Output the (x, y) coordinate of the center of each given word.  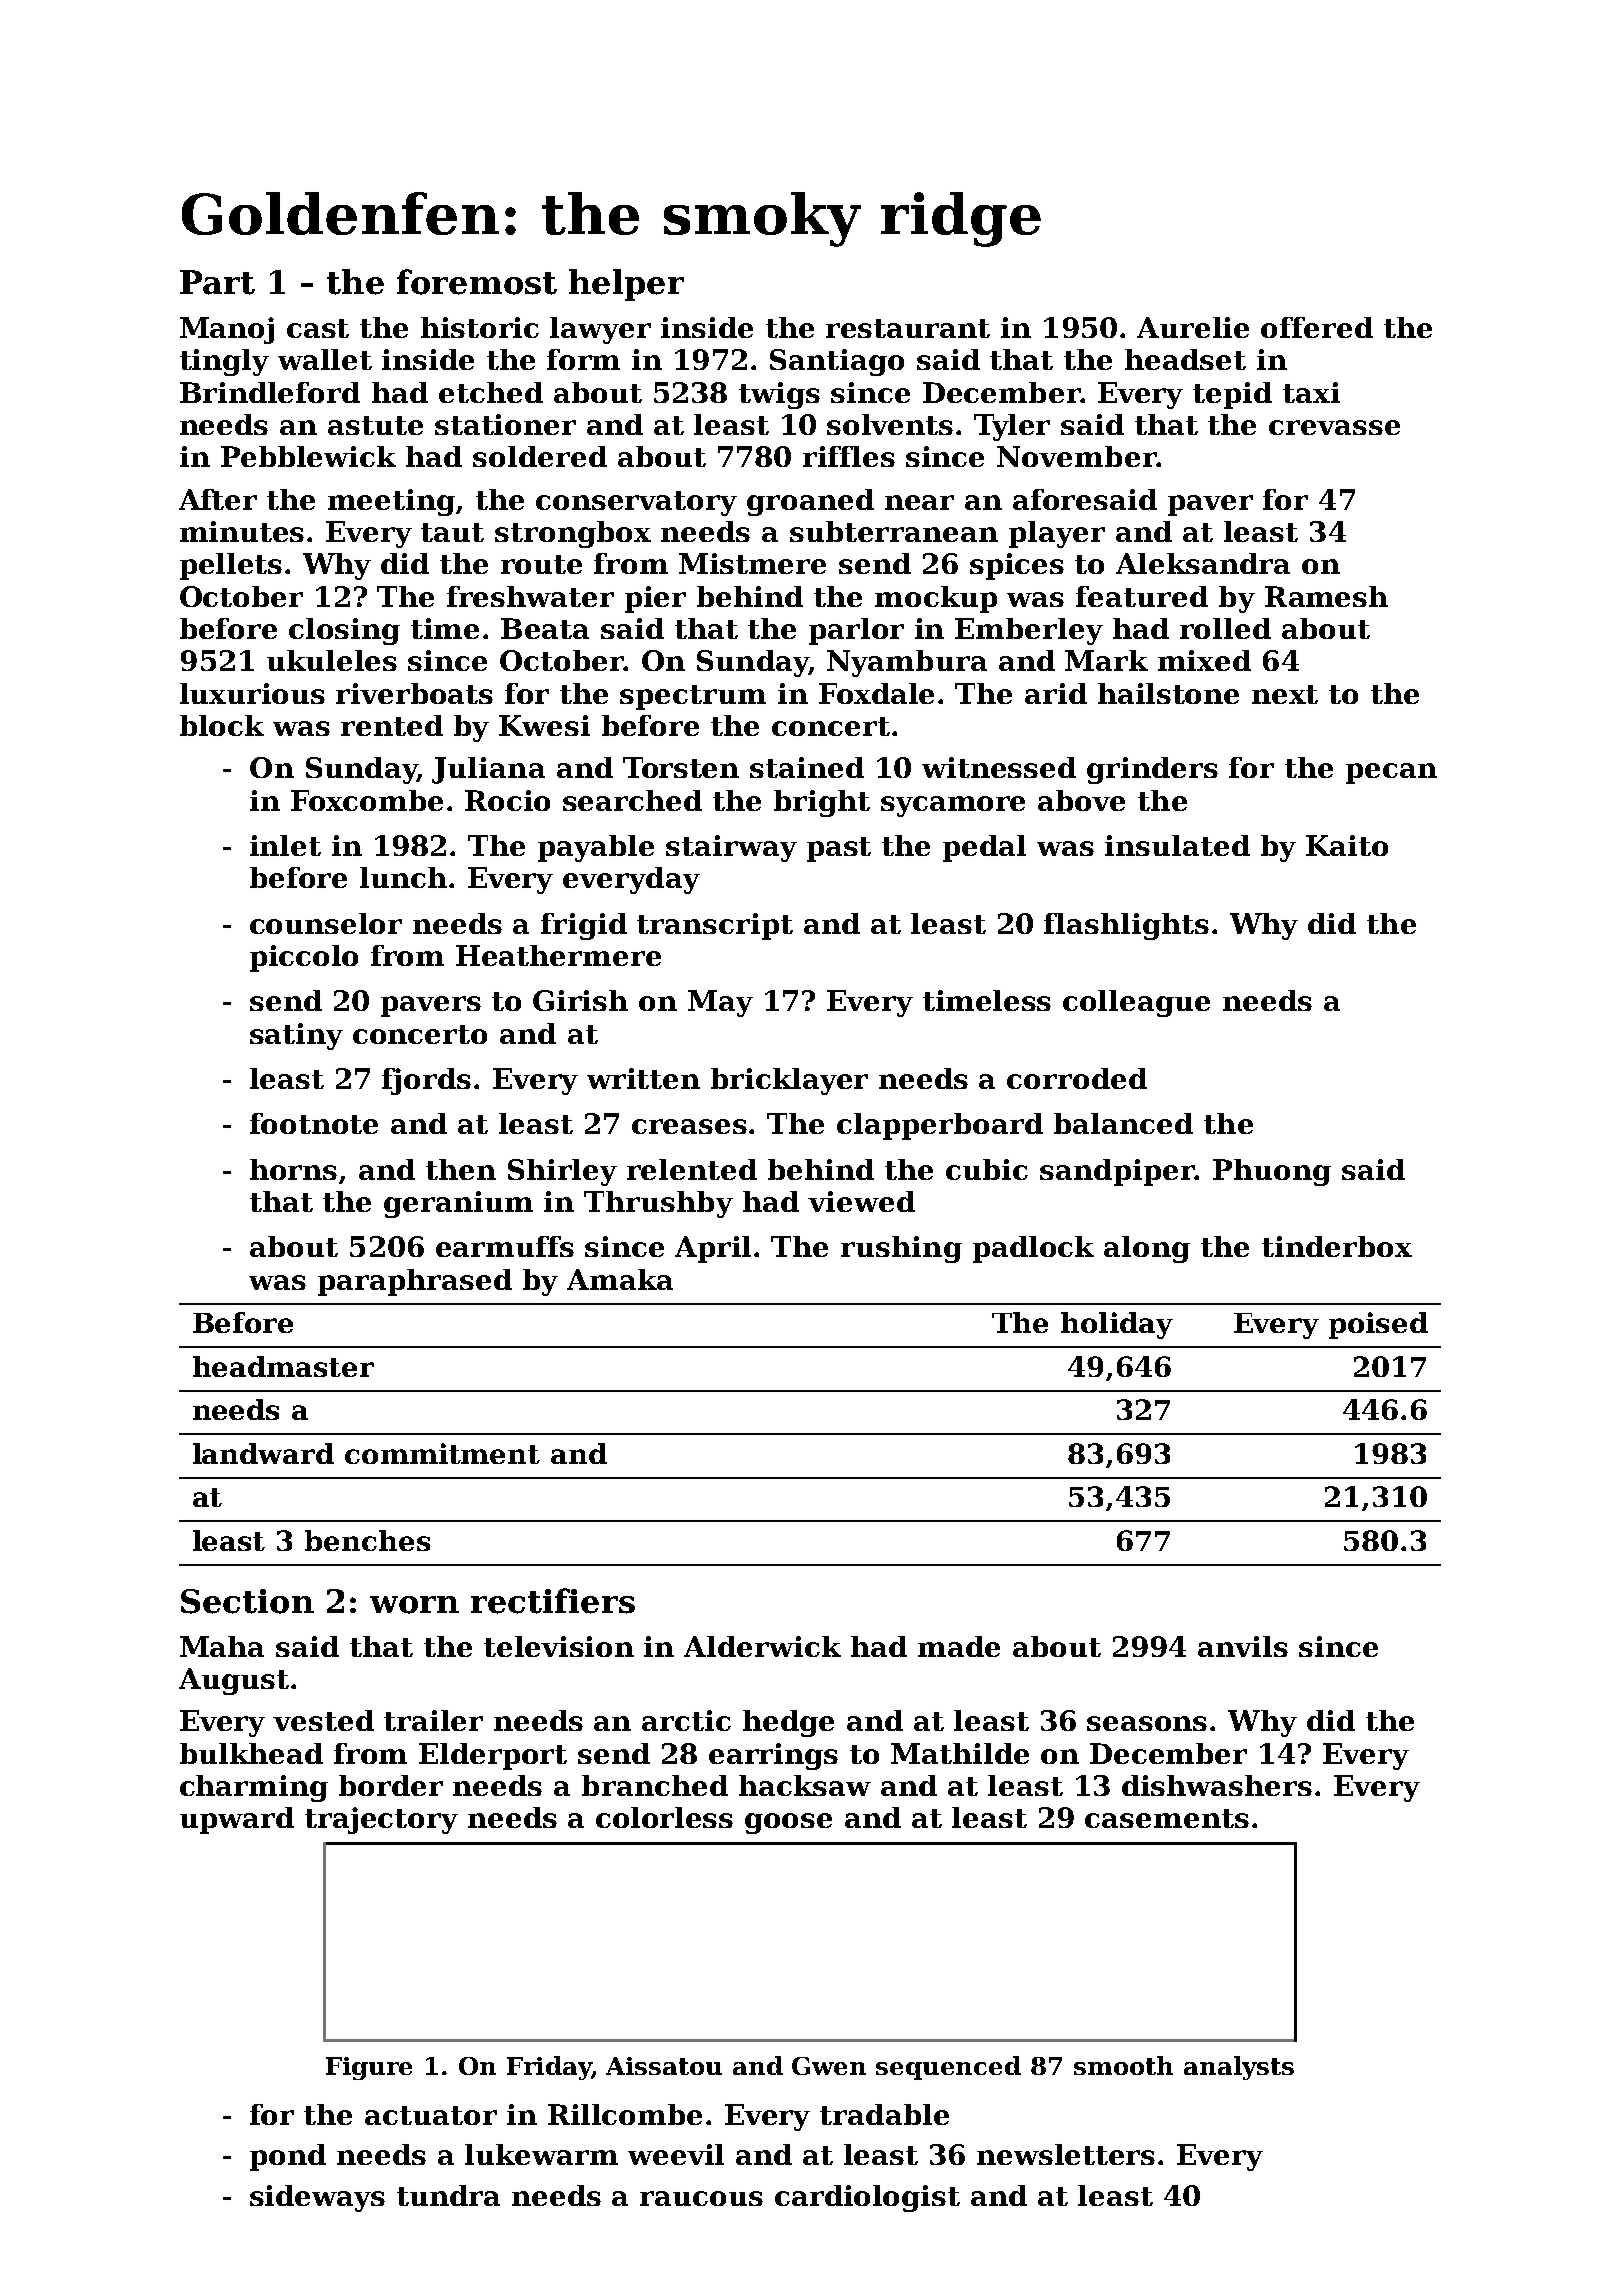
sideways (317, 2198)
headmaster (283, 1366)
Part (217, 282)
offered (1317, 327)
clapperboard (940, 1126)
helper (626, 285)
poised (1378, 1325)
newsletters (1066, 2154)
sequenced (948, 2068)
